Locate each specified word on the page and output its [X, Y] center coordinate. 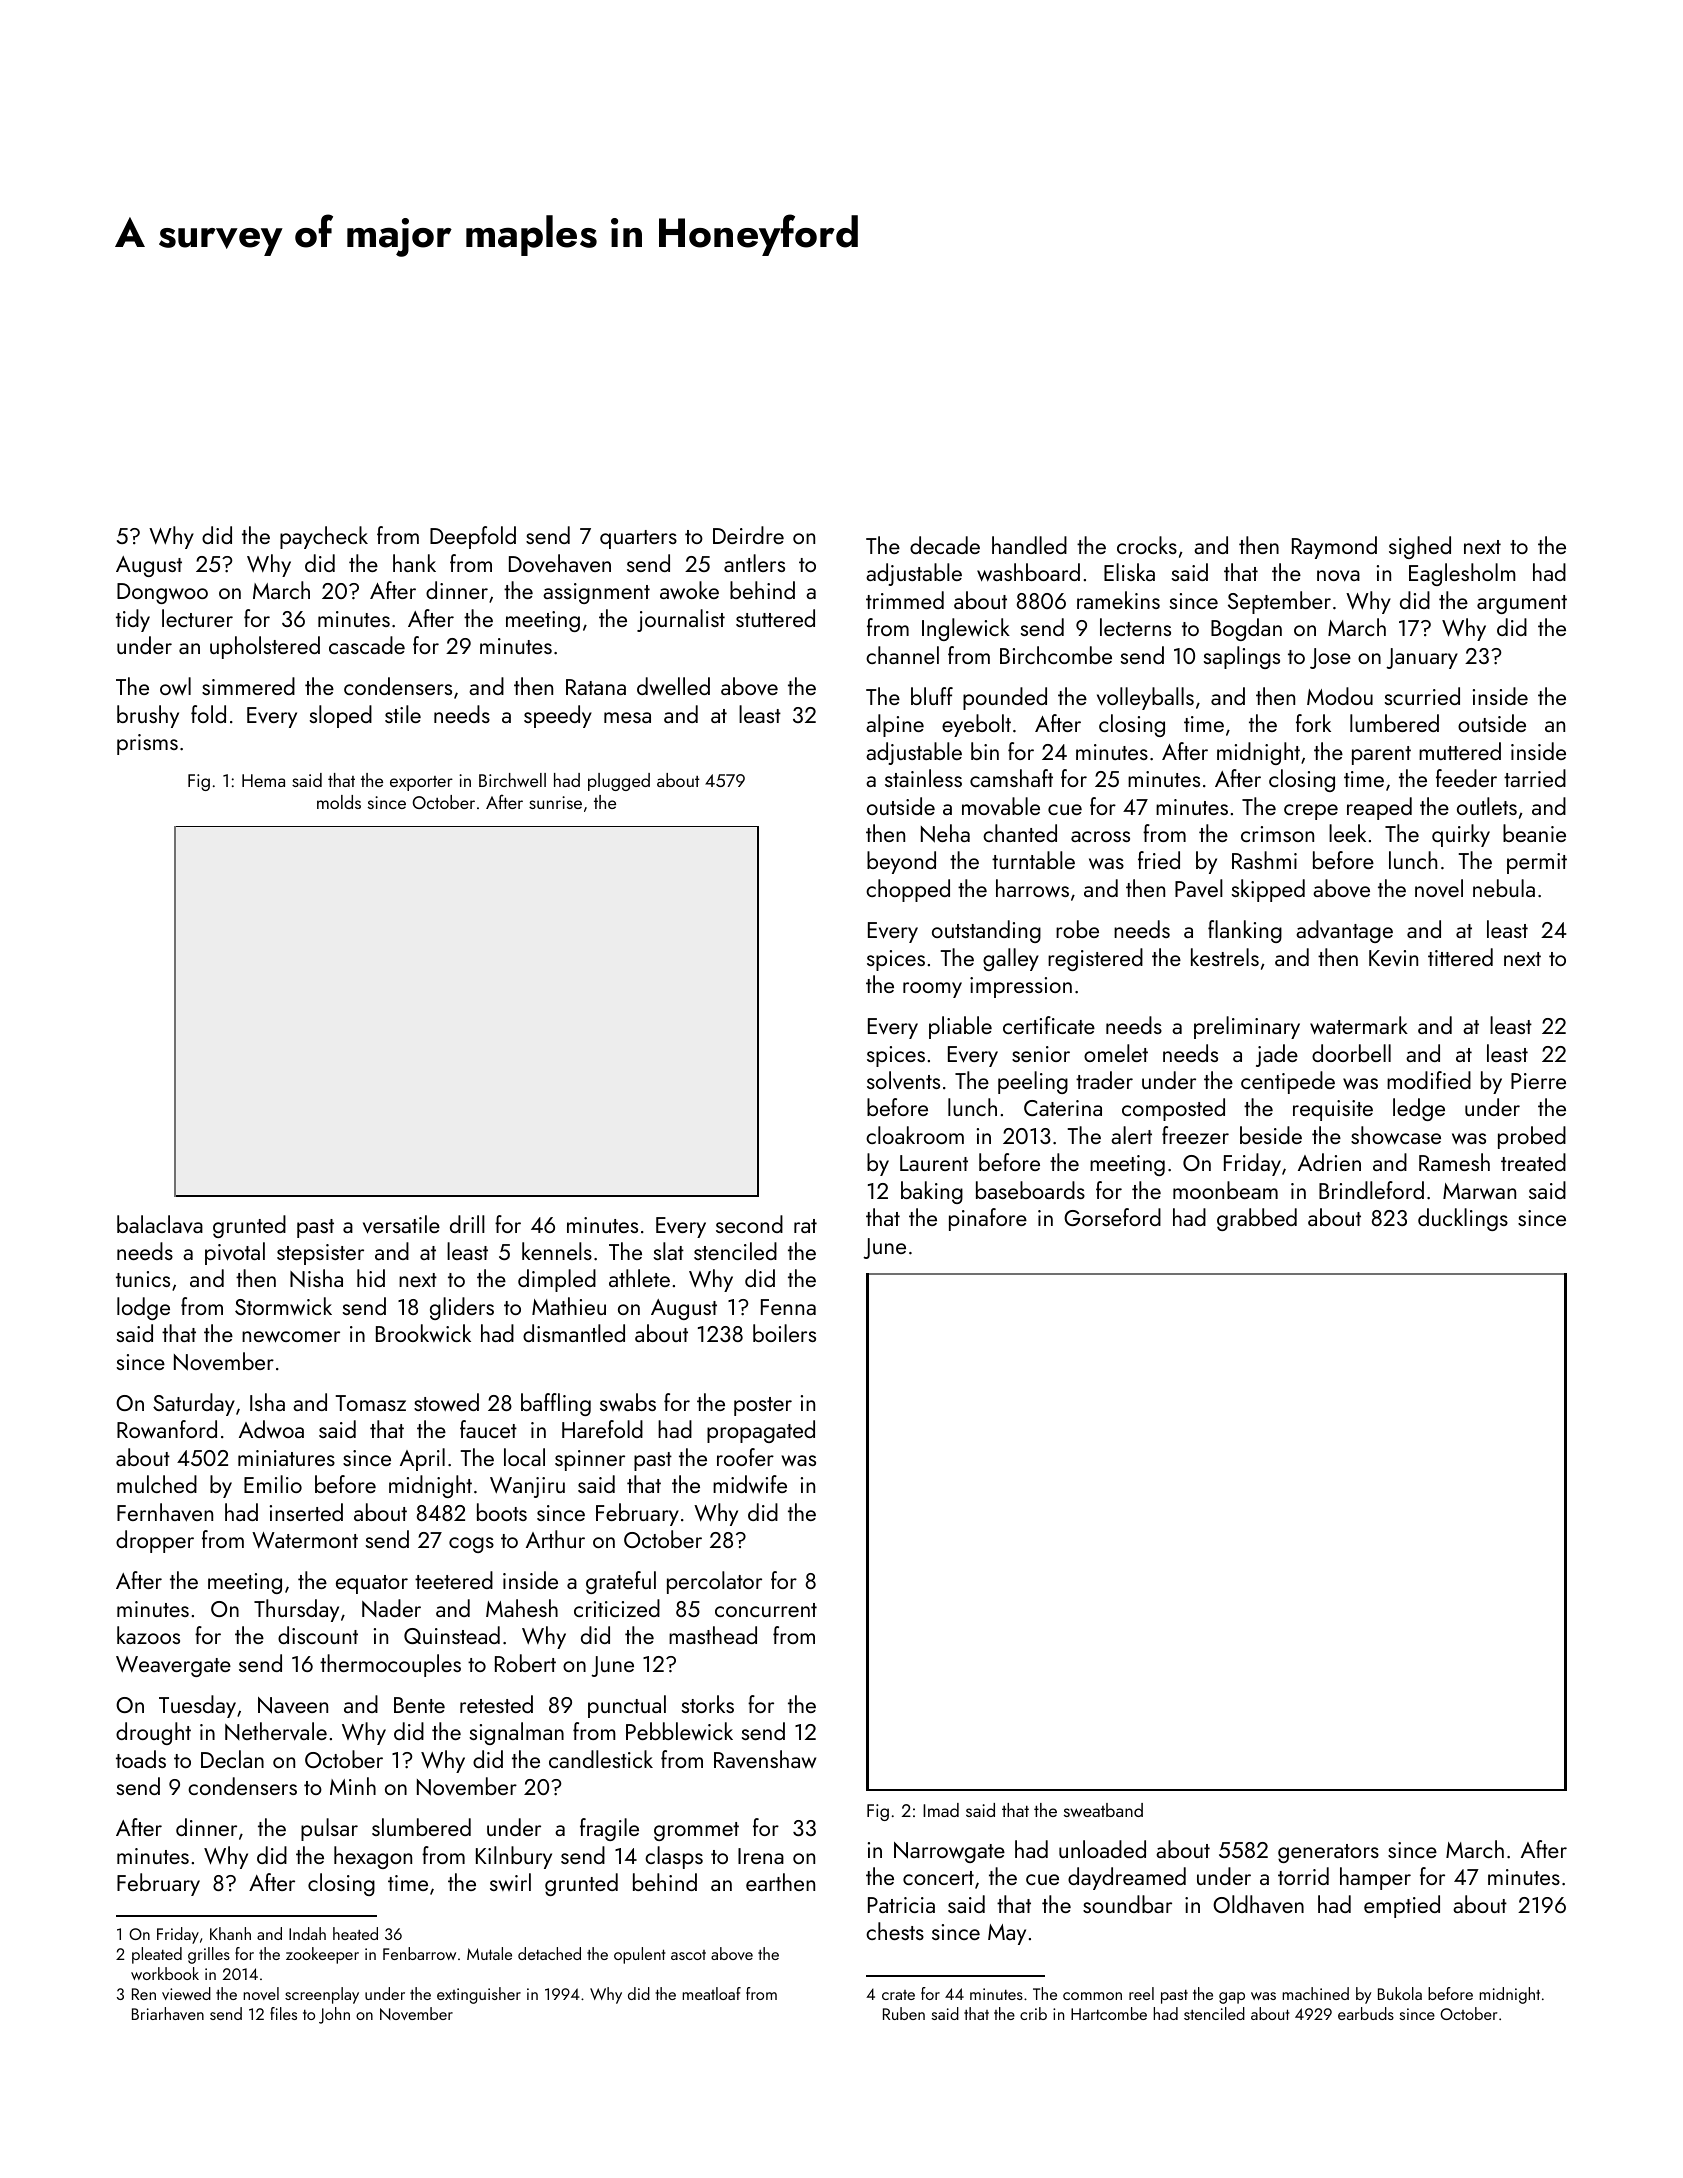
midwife [750, 1484]
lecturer [197, 618]
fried [1159, 860]
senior [1041, 1054]
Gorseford [1112, 1217]
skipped [1268, 890]
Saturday [194, 1404]
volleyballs [1145, 698]
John [334, 2015]
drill [467, 1224]
